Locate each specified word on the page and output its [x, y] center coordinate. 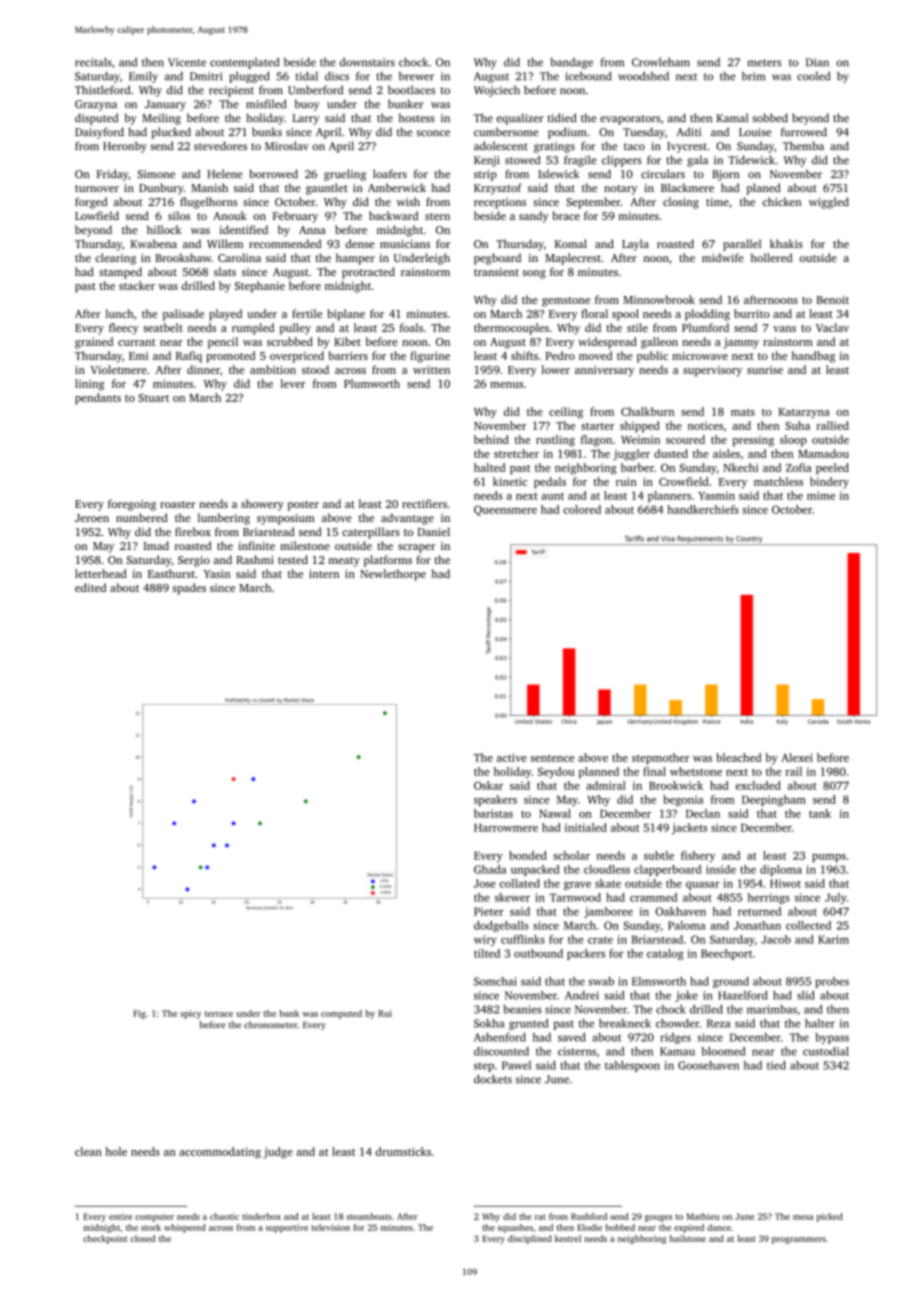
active [512, 757]
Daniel [433, 531]
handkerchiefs [703, 509]
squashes [515, 1228]
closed [142, 1238]
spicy [191, 1014]
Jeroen [92, 518]
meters [764, 63]
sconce [433, 133]
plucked [171, 133]
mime [821, 495]
